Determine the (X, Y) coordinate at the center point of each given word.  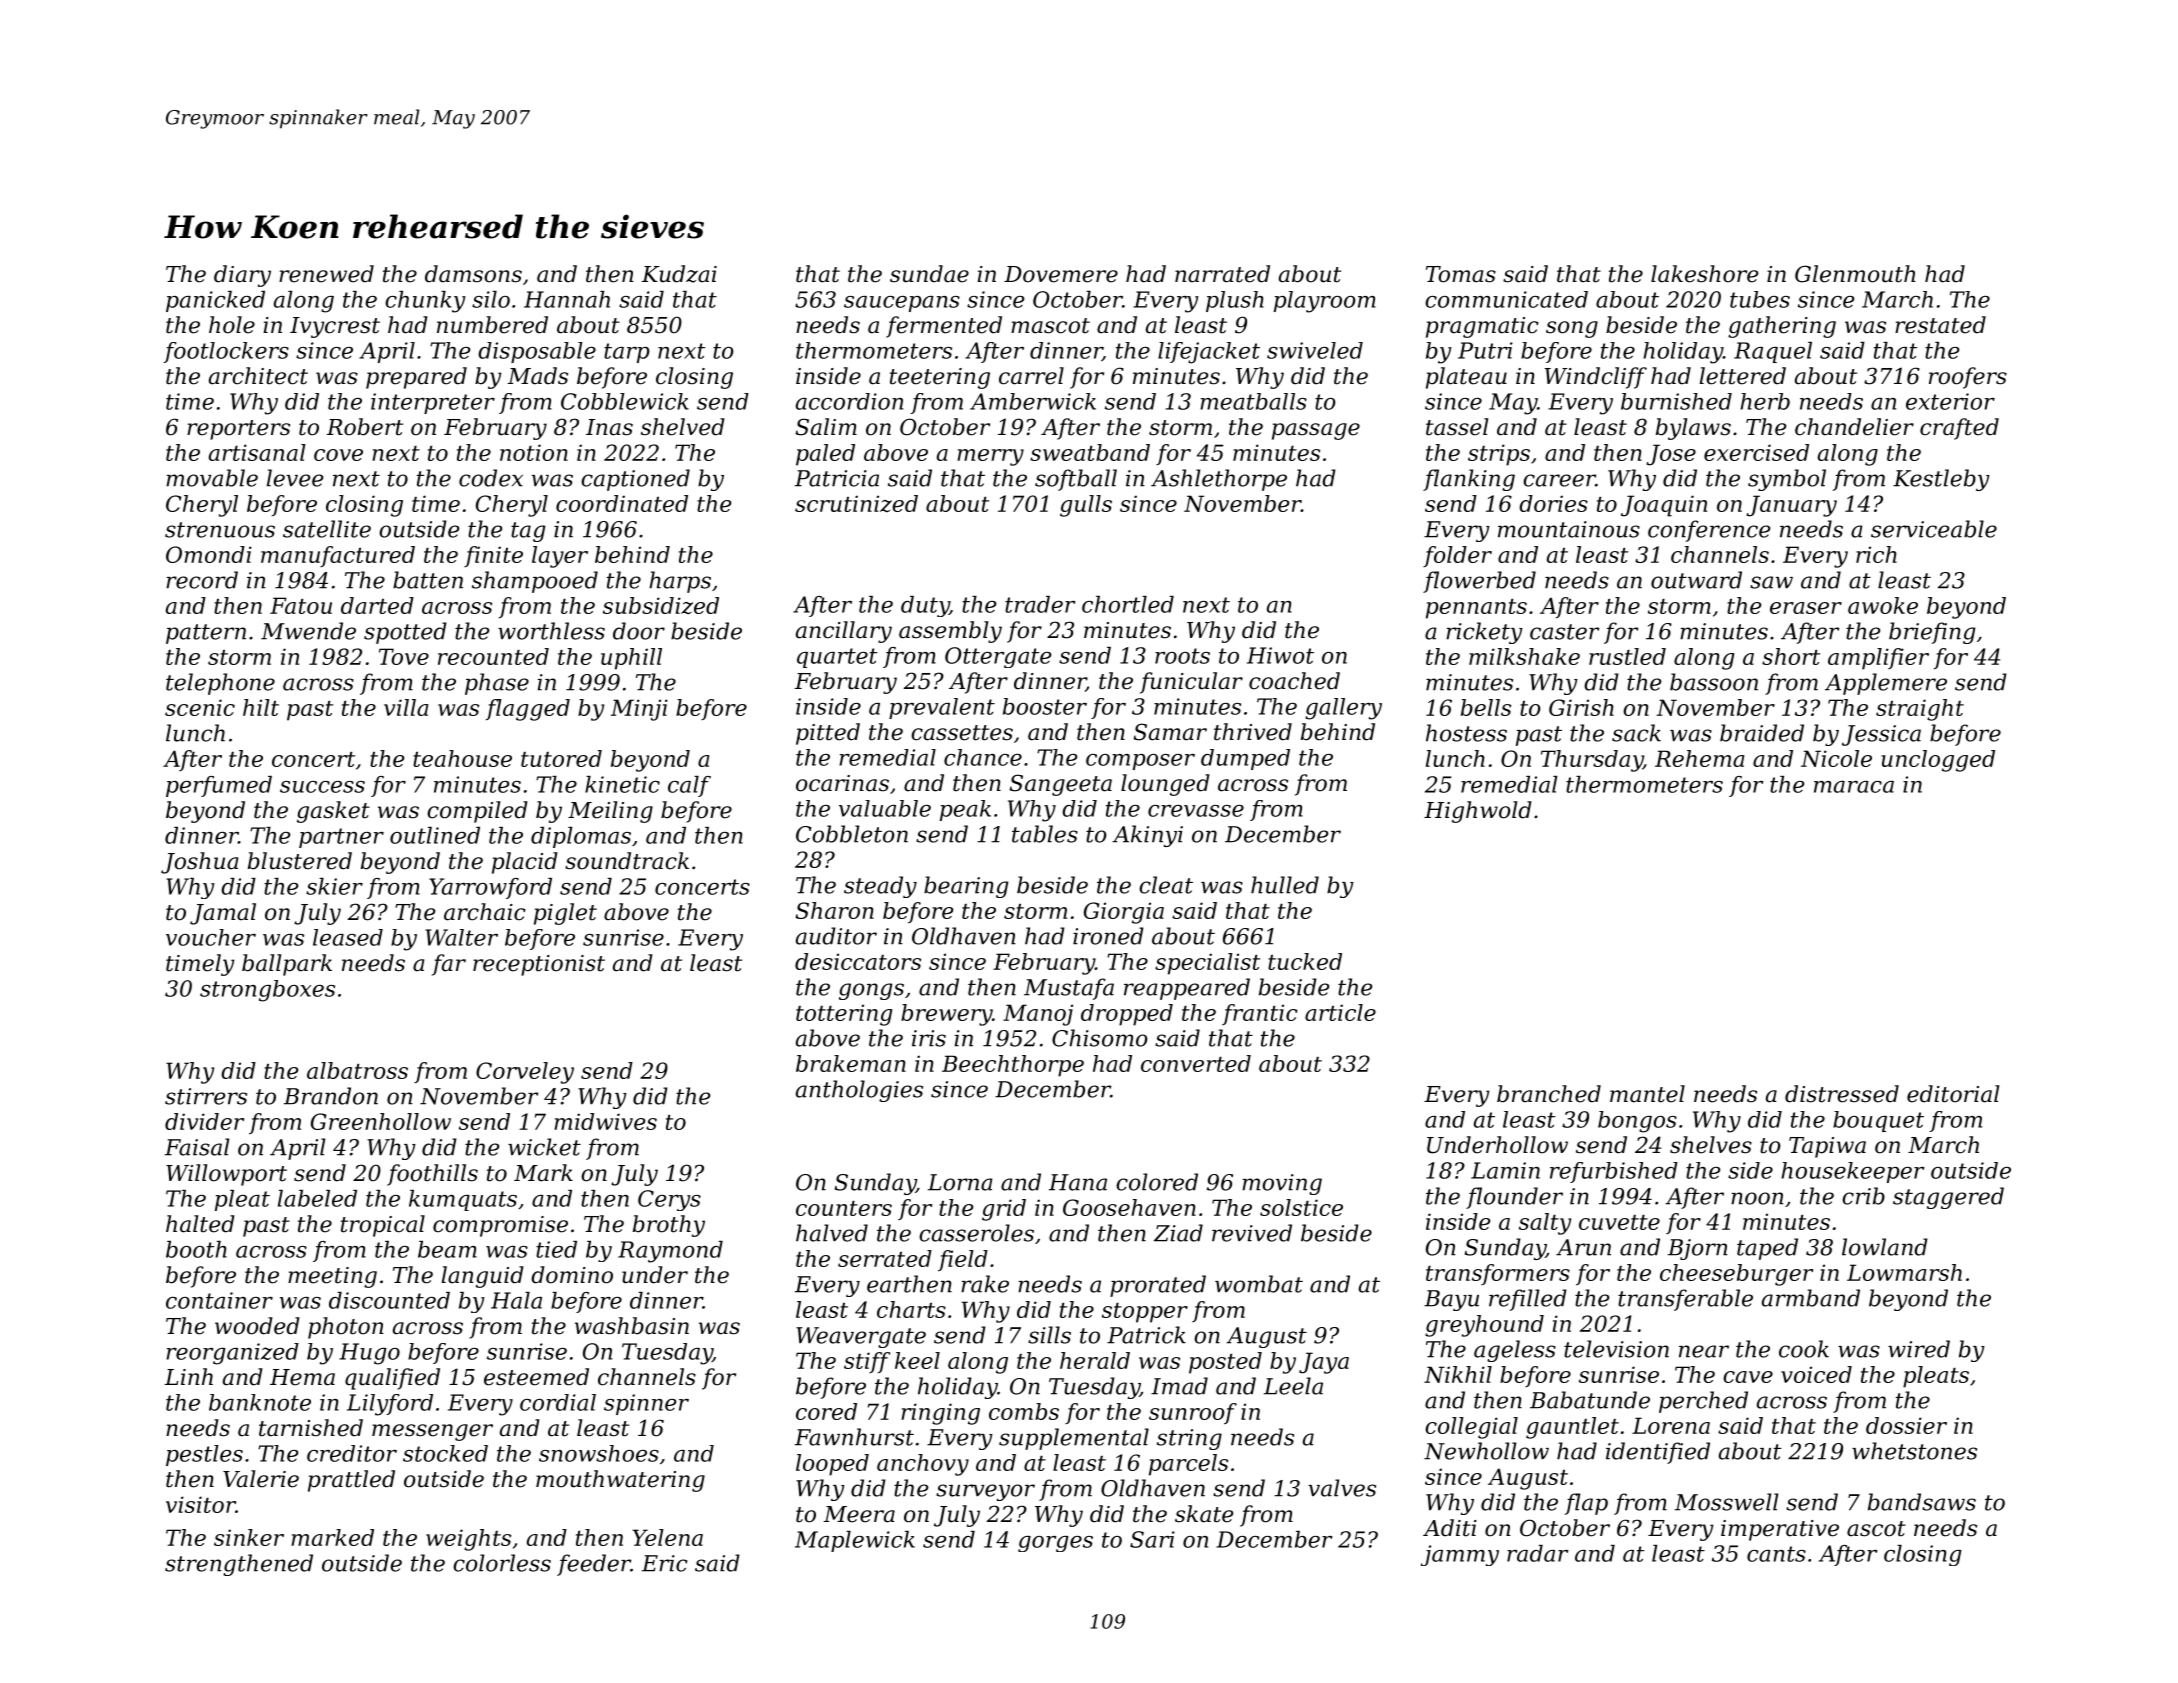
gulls (1086, 506)
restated (1940, 325)
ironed (1108, 936)
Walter (461, 937)
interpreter (433, 403)
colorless (502, 1563)
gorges (1055, 1544)
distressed (1842, 1094)
